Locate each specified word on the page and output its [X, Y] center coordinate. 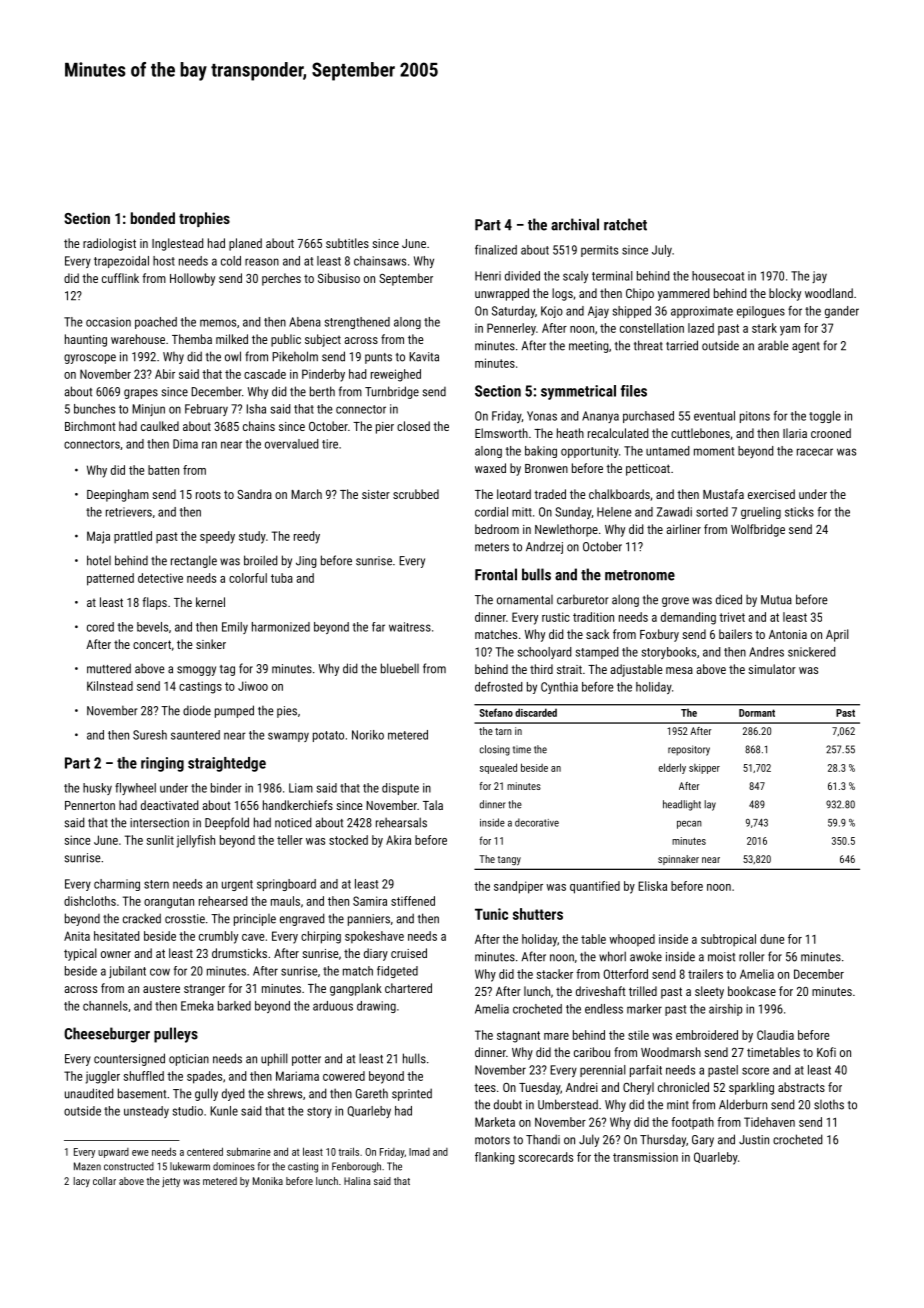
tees [485, 1087]
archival [575, 224]
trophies [204, 219]
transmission [645, 1157]
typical [80, 954]
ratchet [625, 224]
